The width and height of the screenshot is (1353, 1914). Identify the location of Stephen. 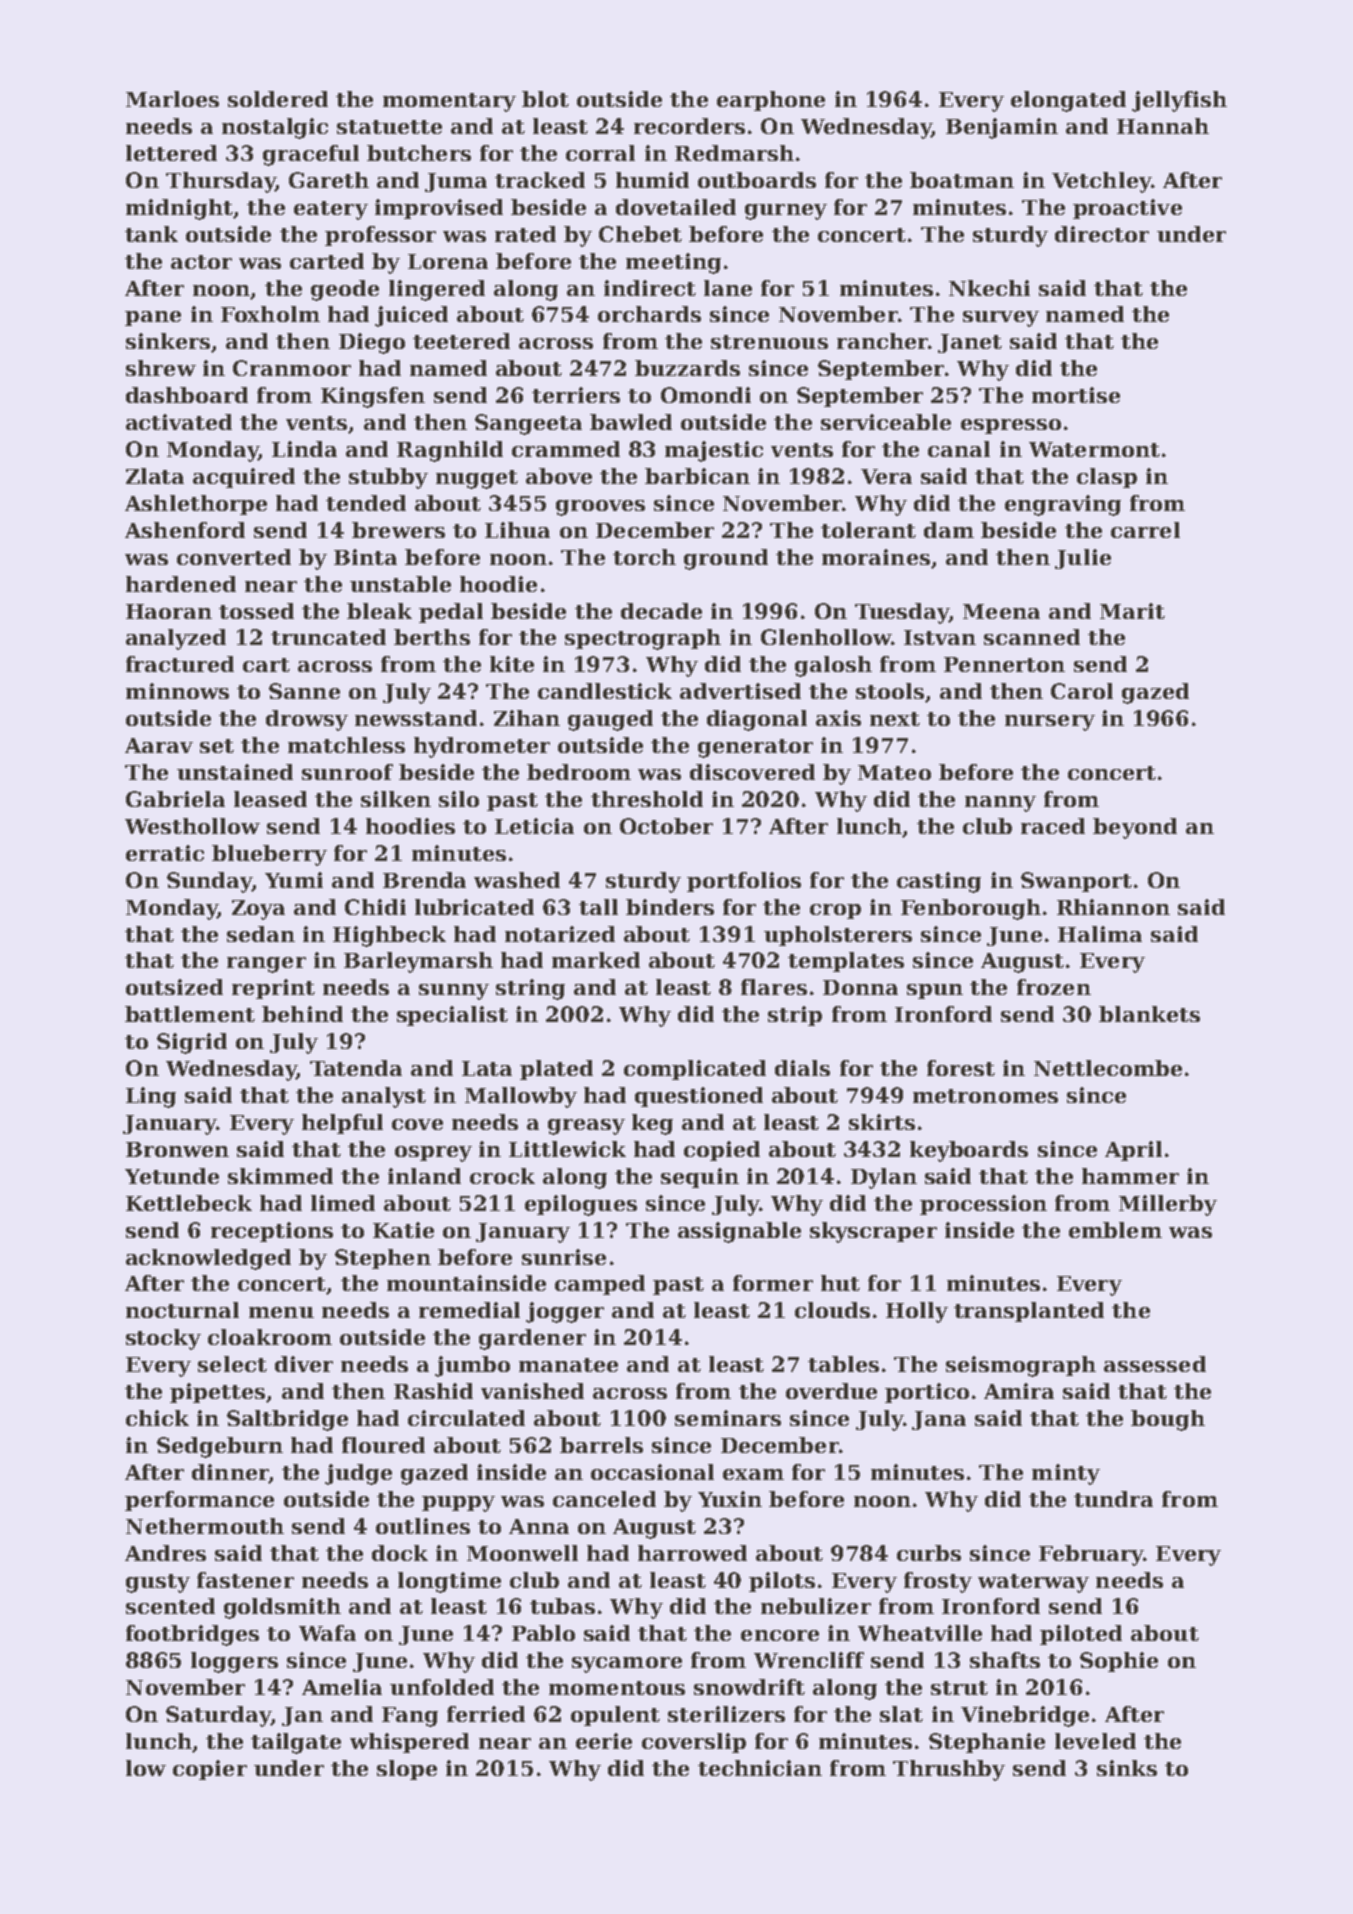
(383, 1259).
